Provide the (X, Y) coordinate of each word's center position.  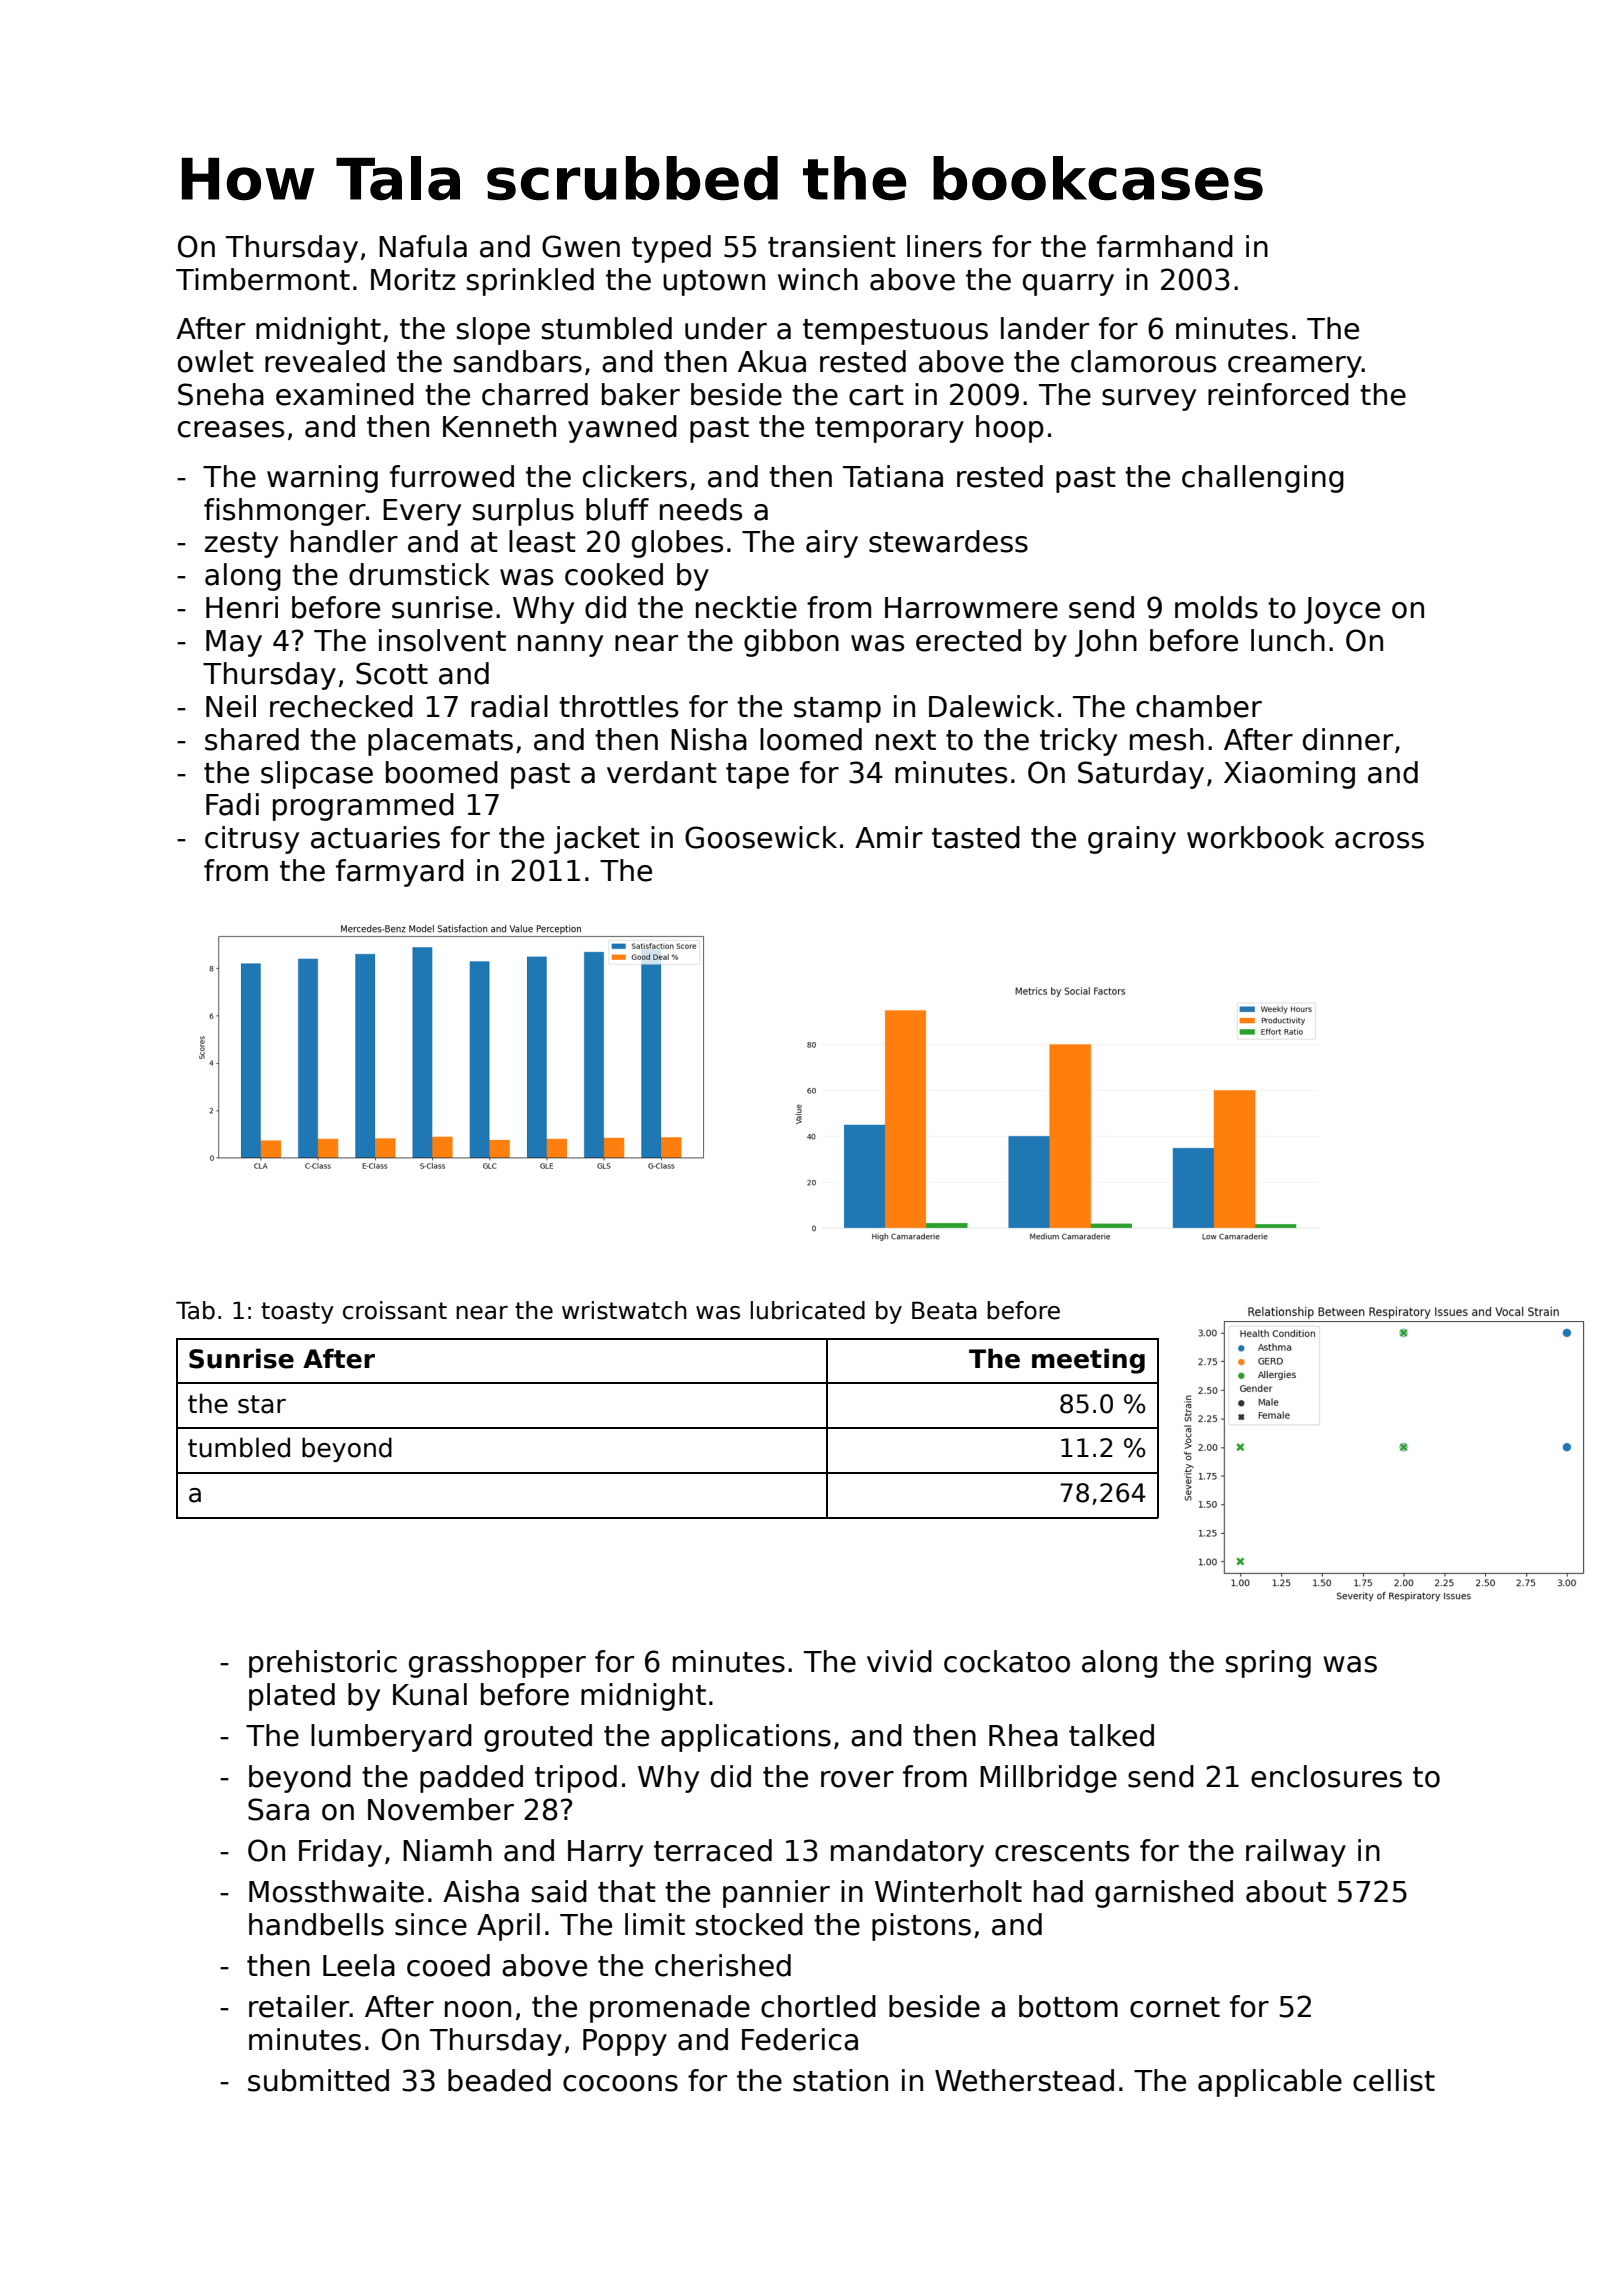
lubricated (808, 1310)
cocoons (620, 2083)
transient (832, 246)
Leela (359, 1965)
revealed (325, 361)
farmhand (1165, 246)
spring (1268, 1664)
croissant (395, 1310)
